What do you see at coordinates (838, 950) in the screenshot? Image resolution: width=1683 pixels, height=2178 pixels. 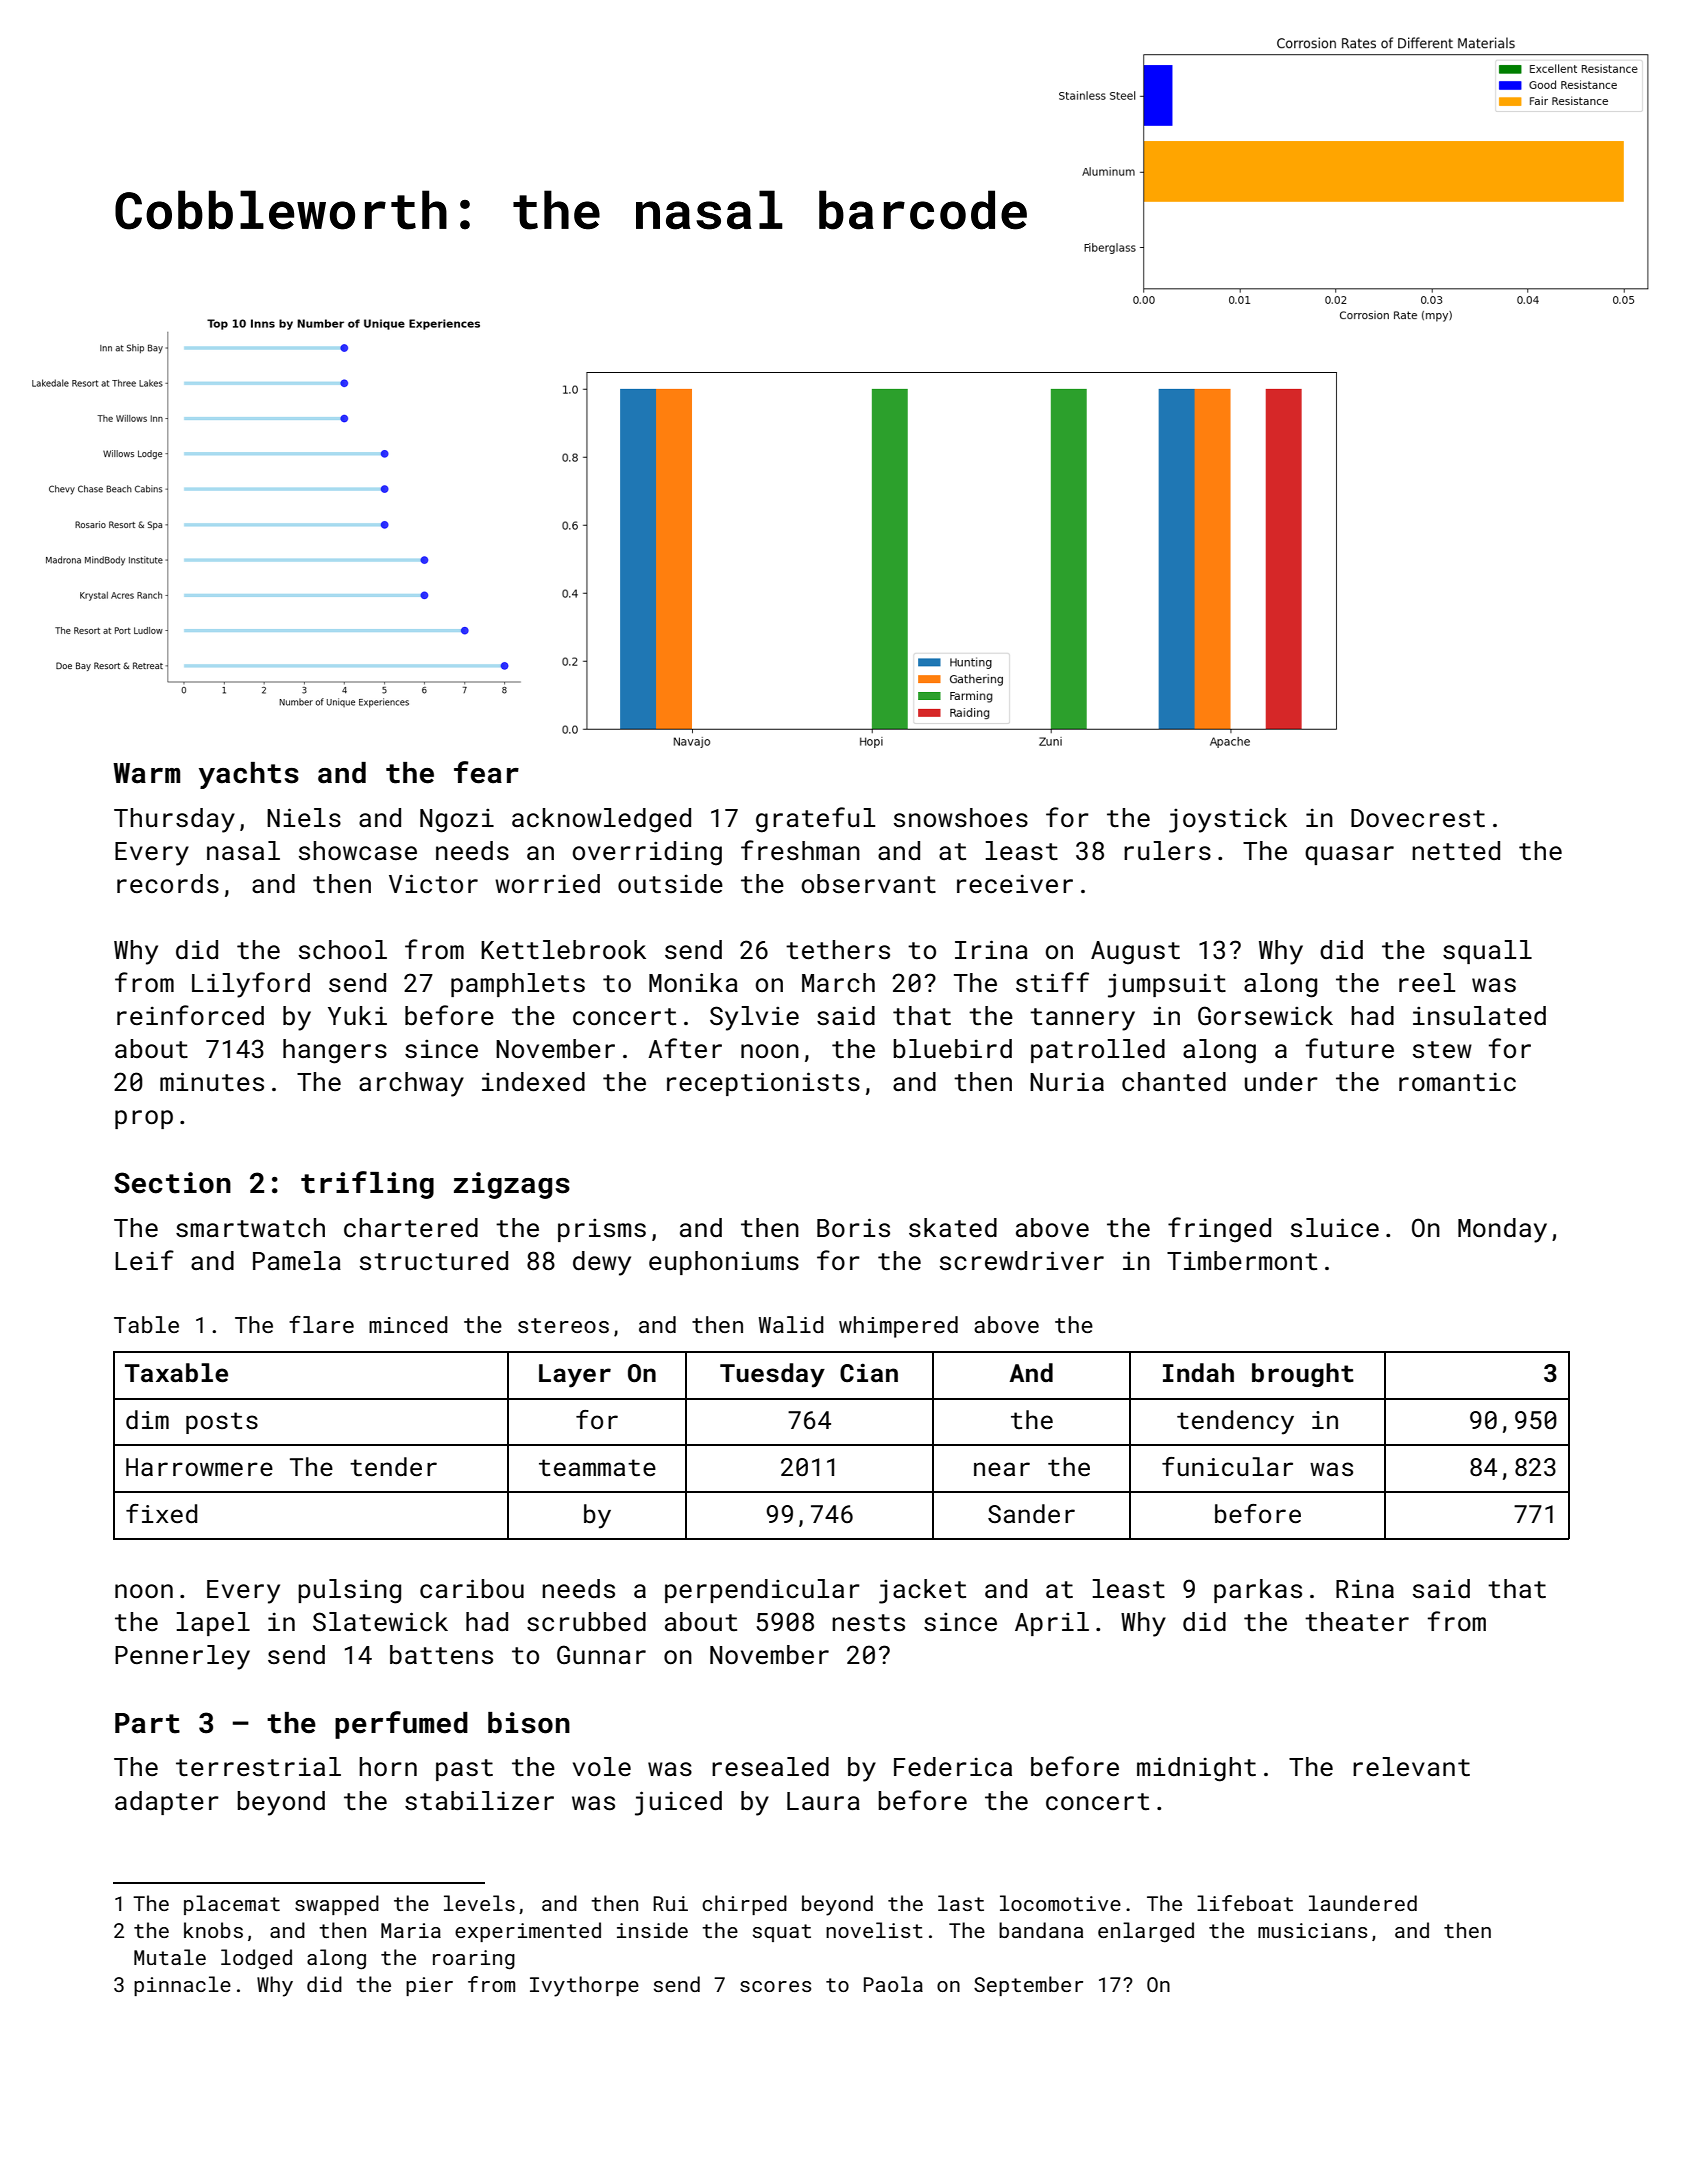 I see `tethers` at bounding box center [838, 950].
